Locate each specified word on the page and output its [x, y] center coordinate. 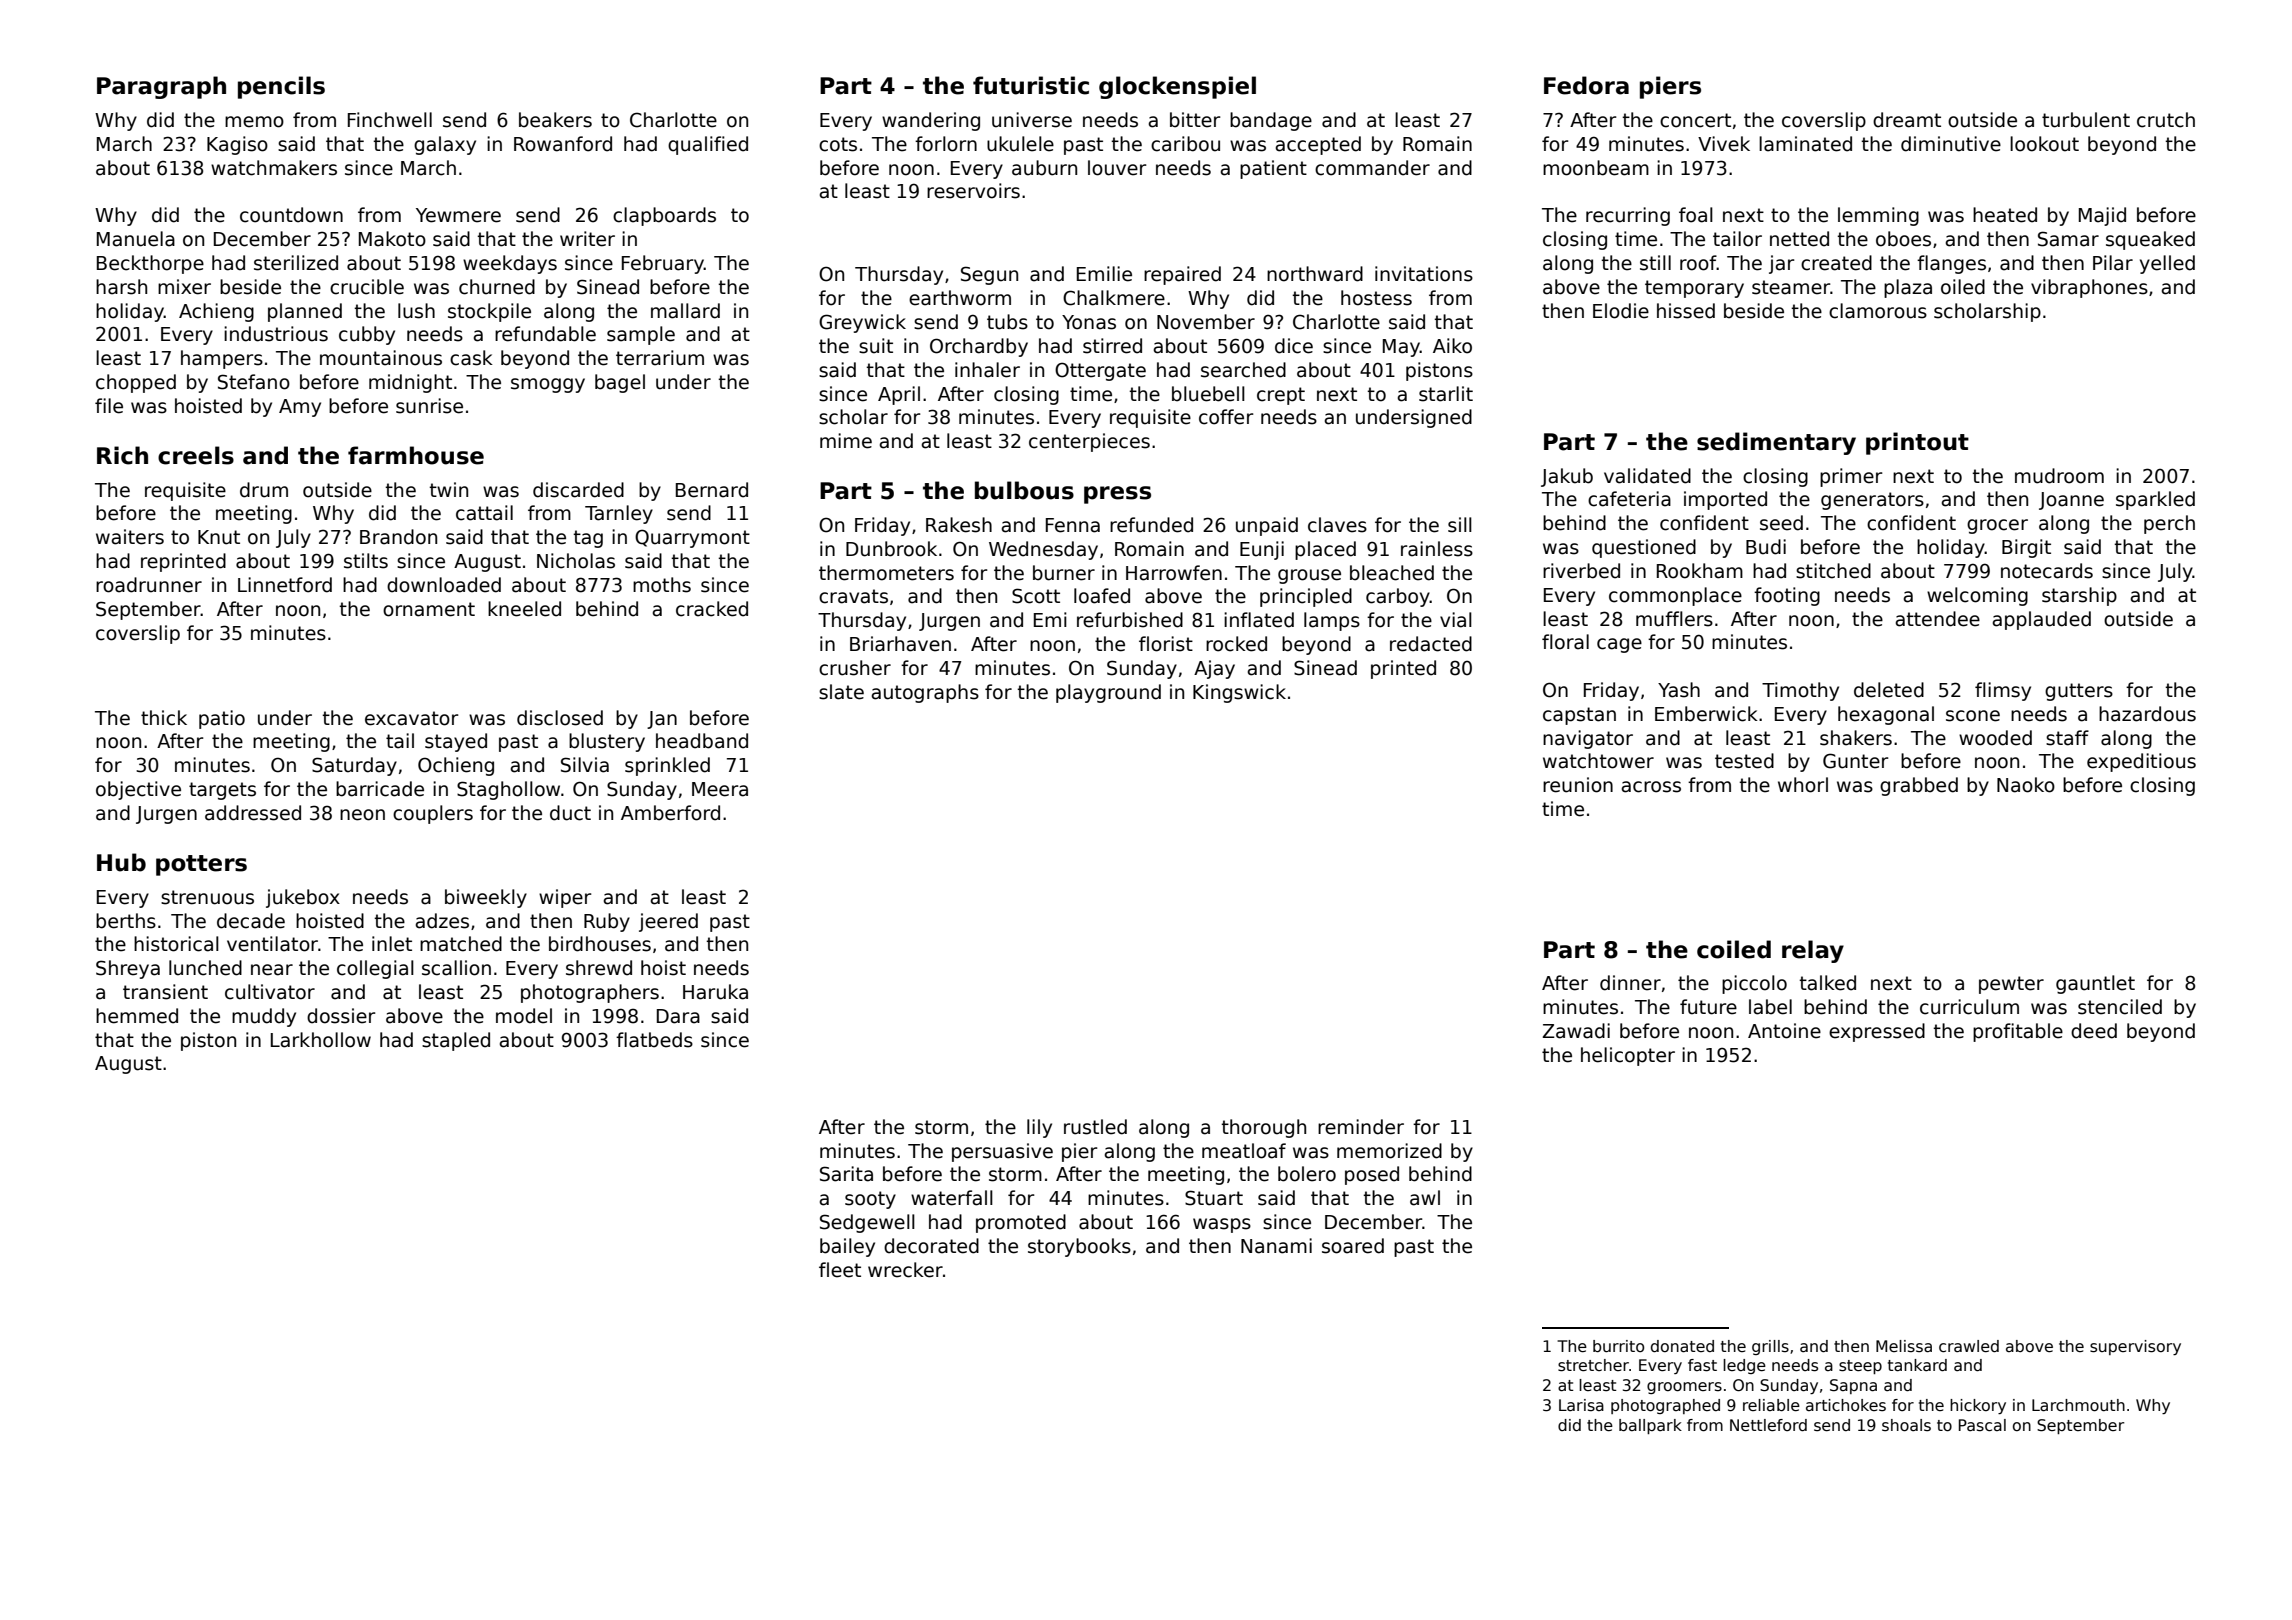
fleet [840, 1270]
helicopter [1628, 1056]
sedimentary [1776, 443]
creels [196, 455]
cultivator [270, 992]
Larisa [1581, 1405]
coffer [1226, 417]
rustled [1095, 1127]
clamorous [1878, 311]
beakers [555, 120]
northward [1315, 274]
